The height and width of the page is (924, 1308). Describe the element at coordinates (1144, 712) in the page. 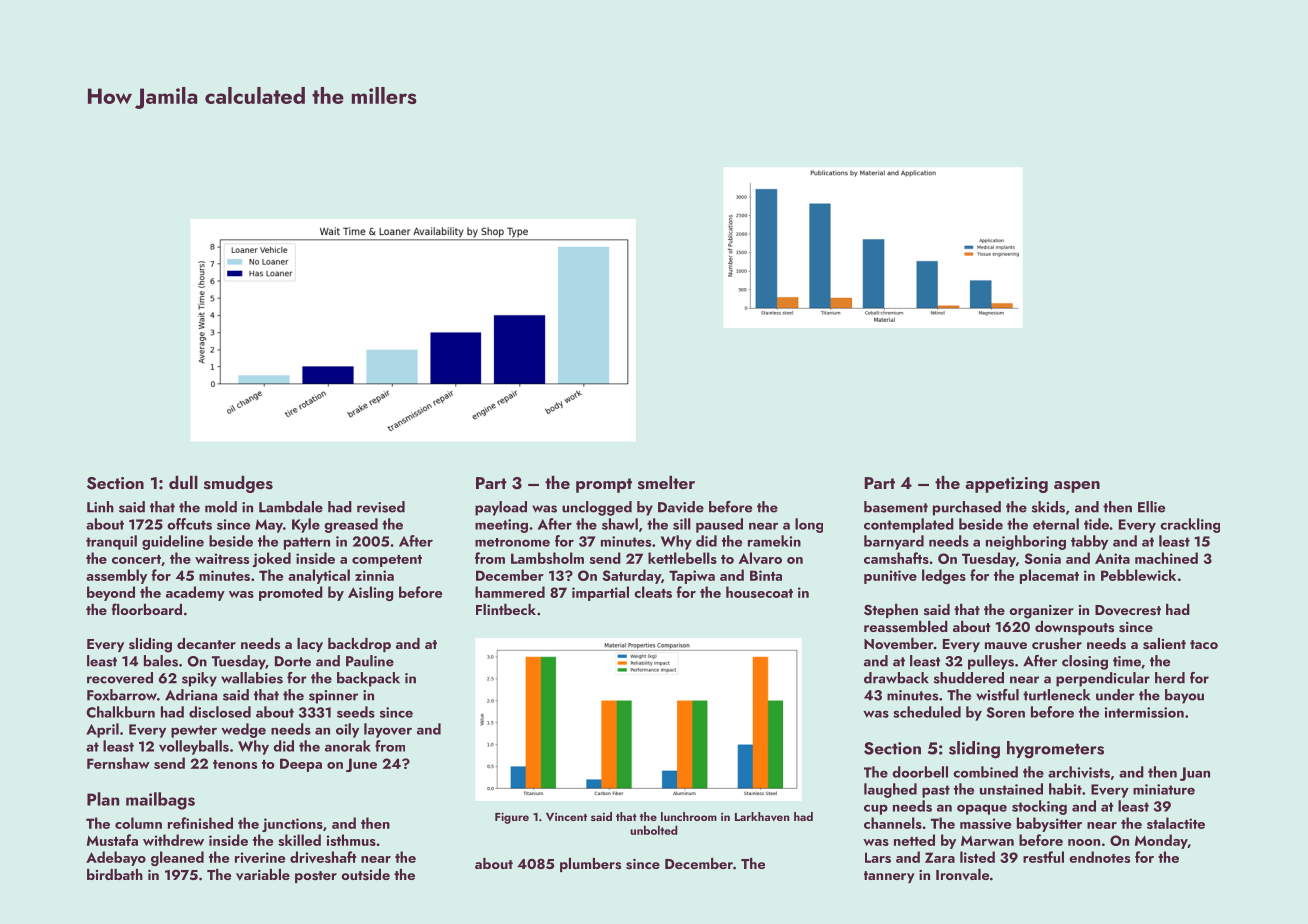

I see `intermission` at that location.
